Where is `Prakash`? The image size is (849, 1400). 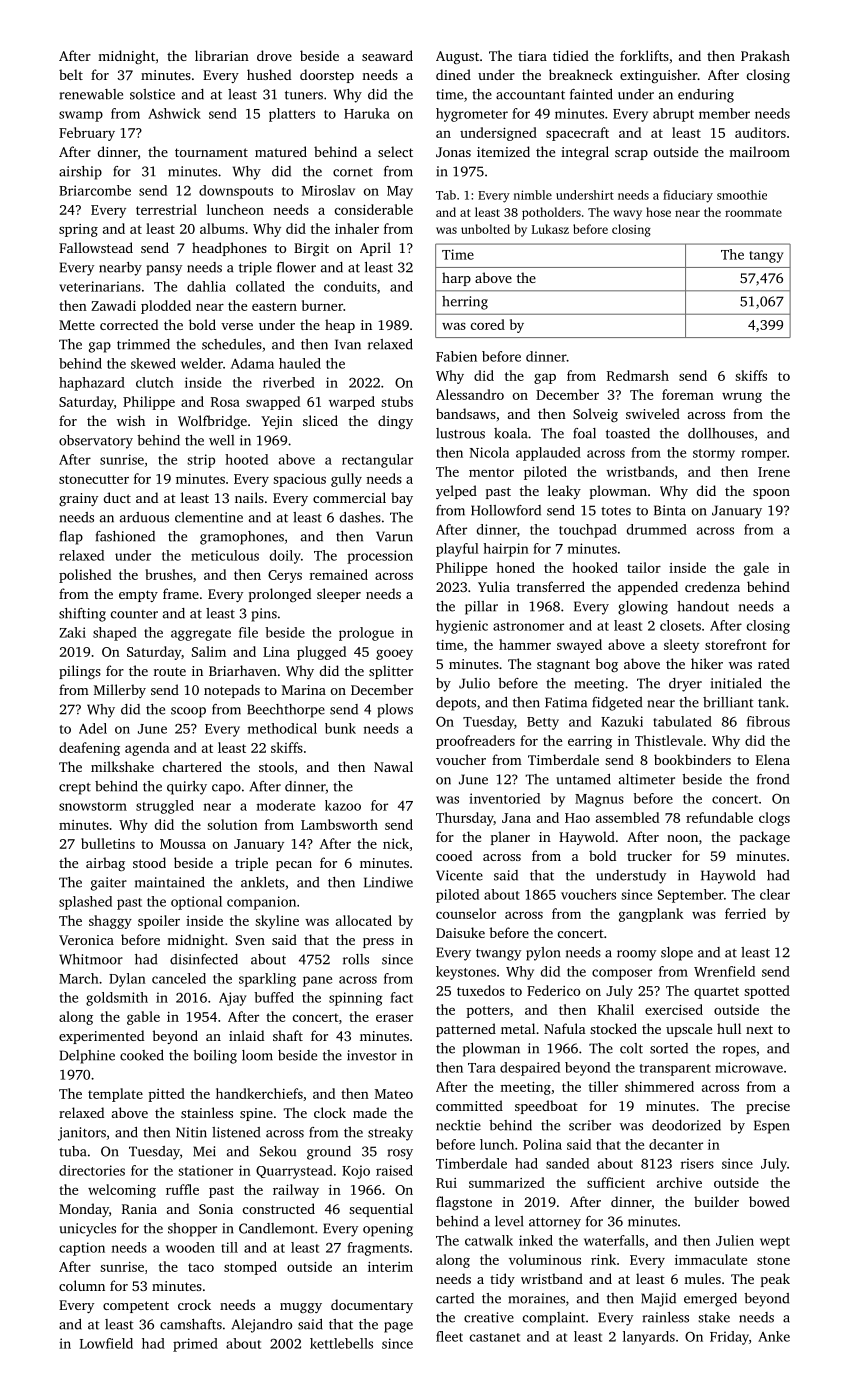 Prakash is located at coordinates (765, 55).
